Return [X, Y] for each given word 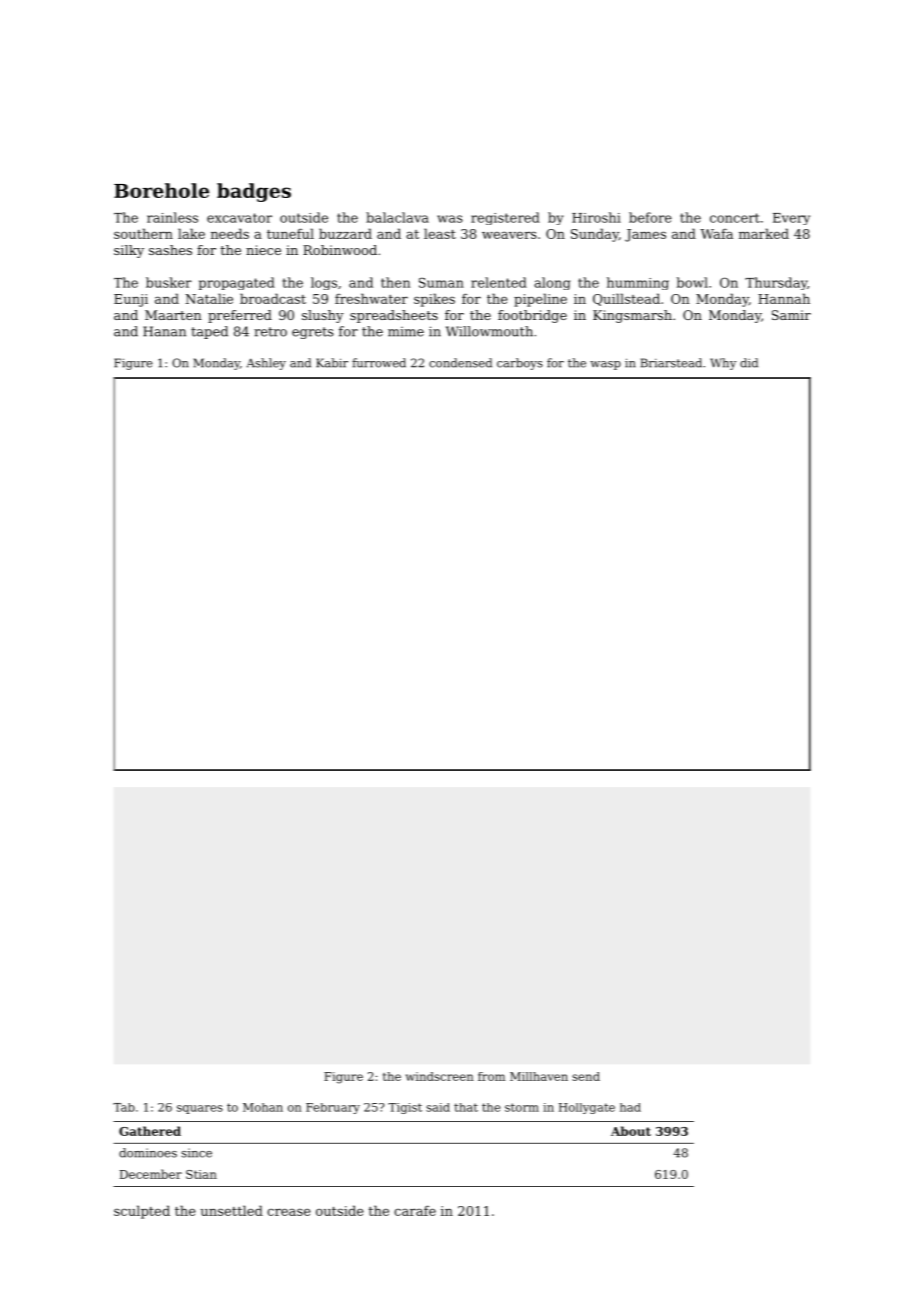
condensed [460, 363]
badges [254, 192]
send [586, 1076]
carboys [520, 364]
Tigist [405, 1108]
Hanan [164, 331]
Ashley [266, 364]
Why [723, 364]
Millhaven [539, 1076]
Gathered [150, 1131]
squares [200, 1109]
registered [505, 218]
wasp [605, 365]
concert [735, 218]
